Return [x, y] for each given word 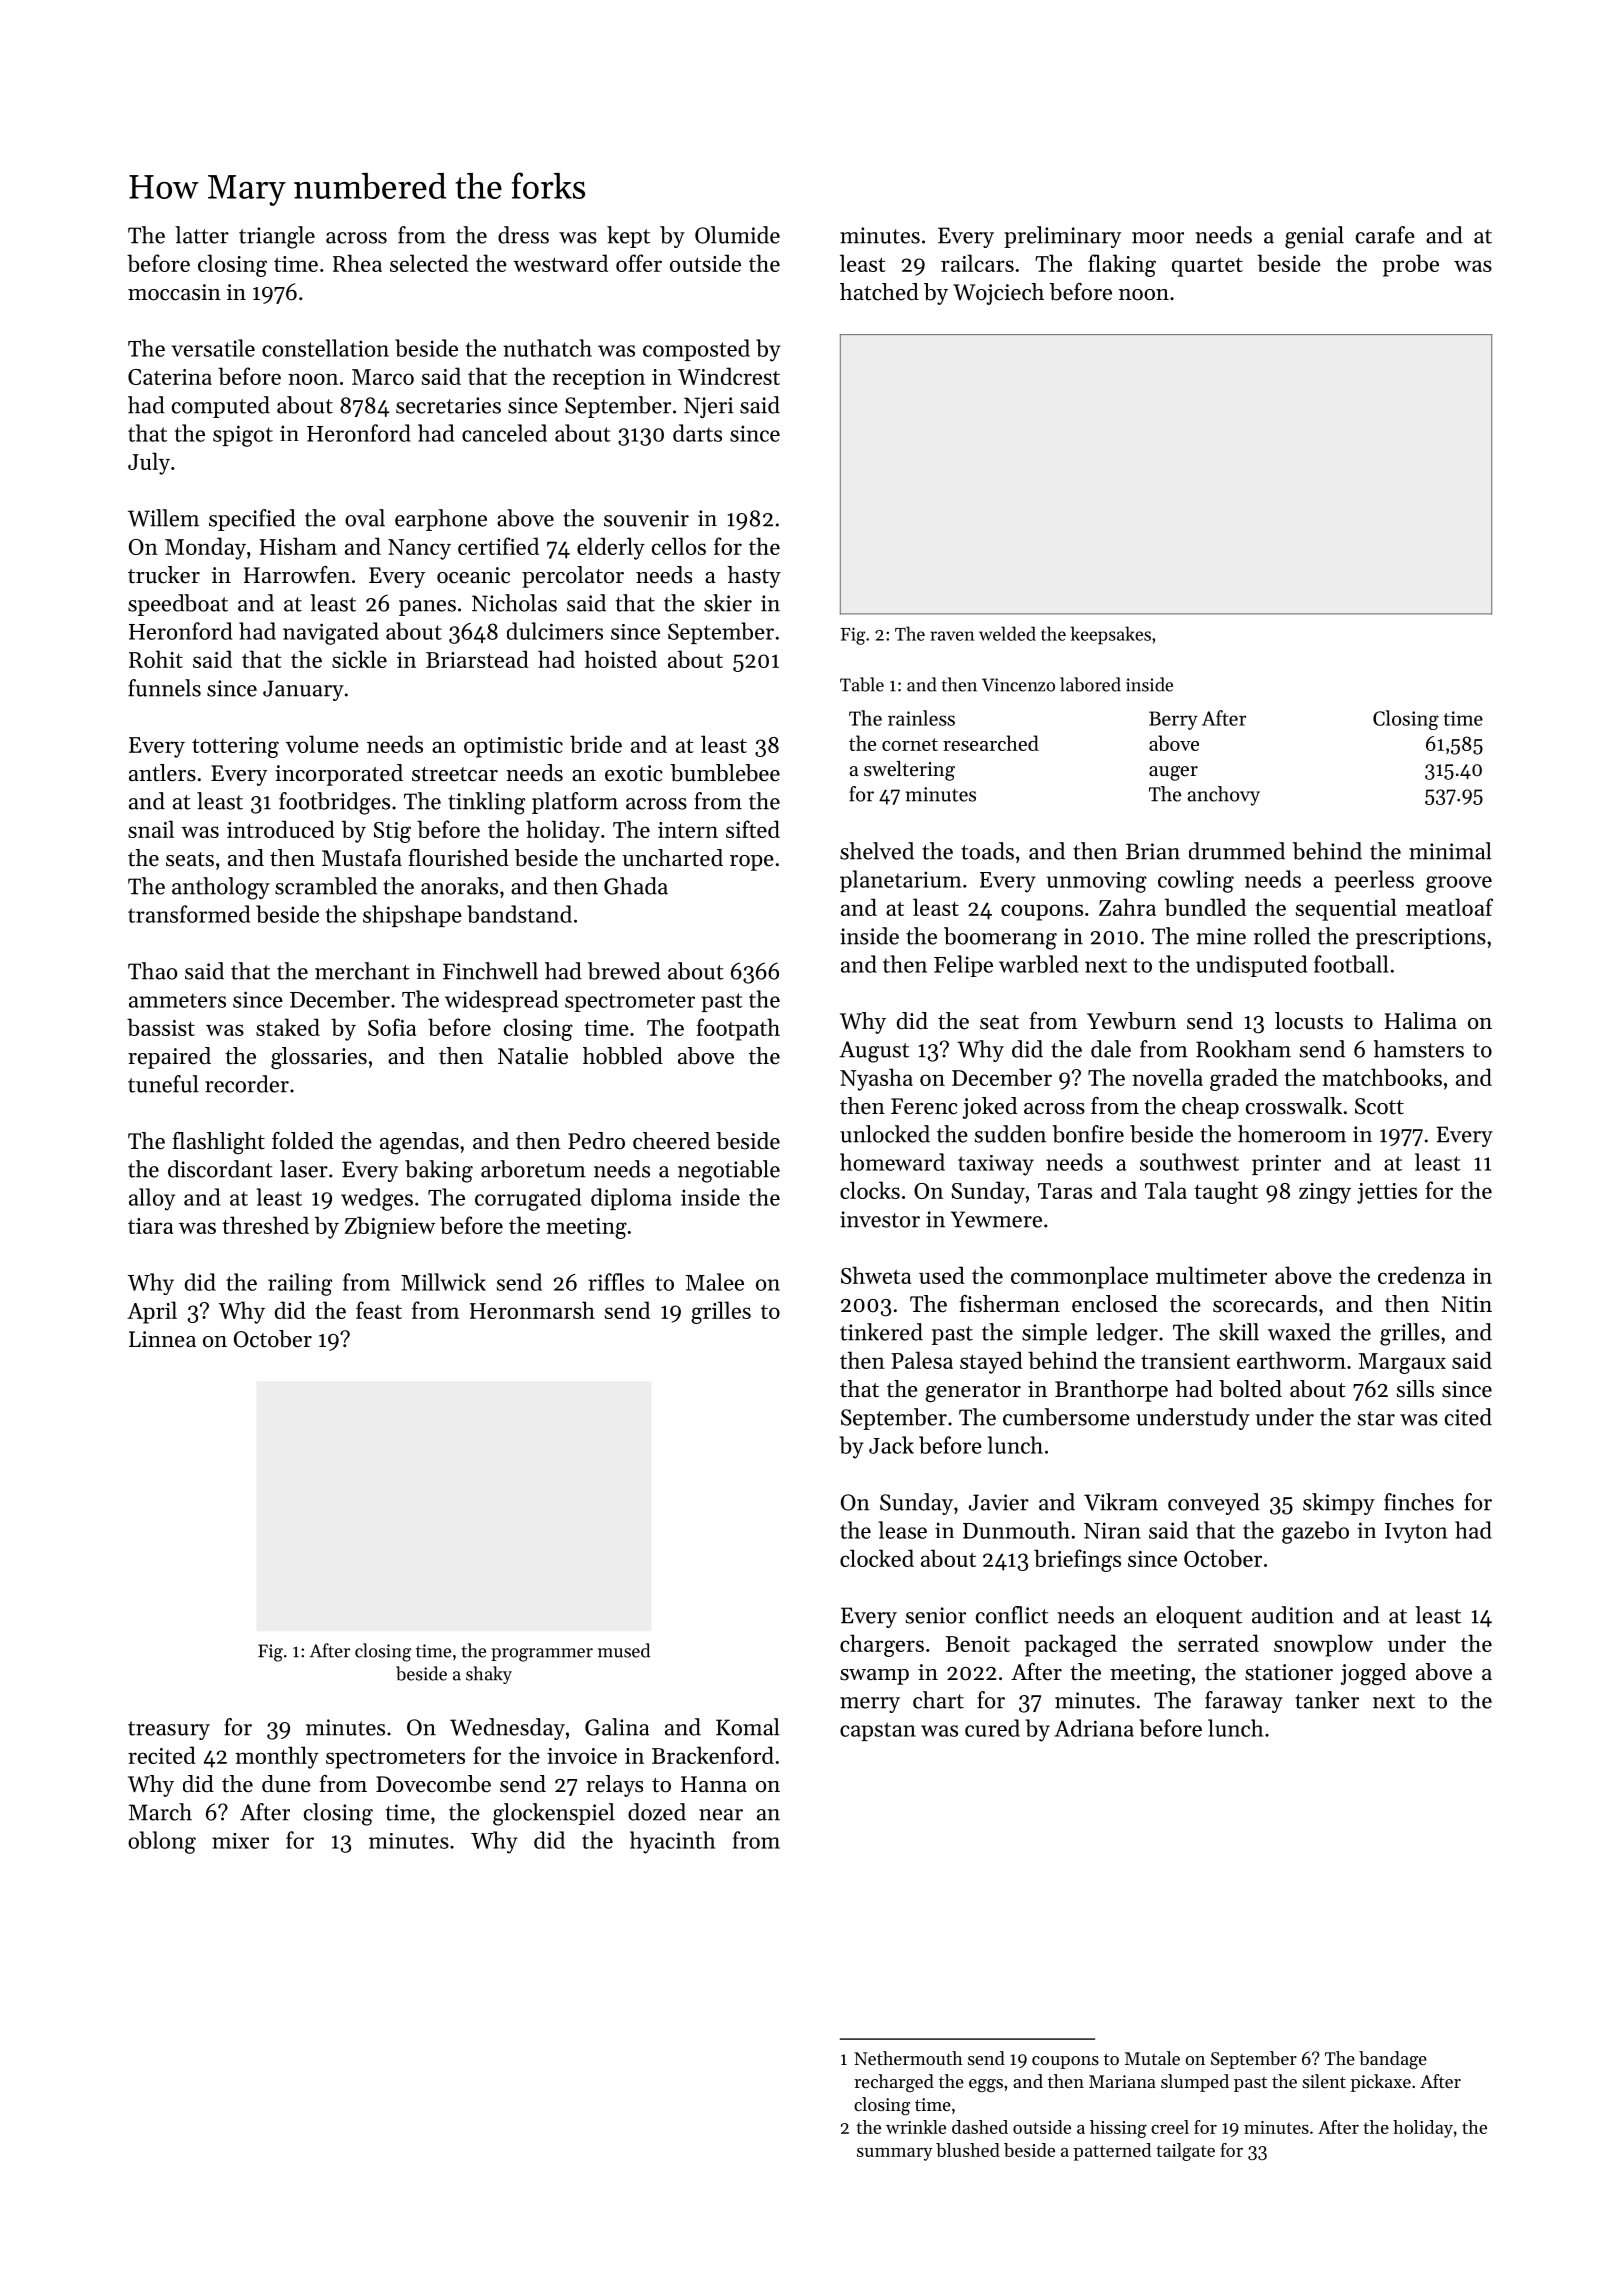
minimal [1450, 851]
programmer [542, 1655]
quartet [1207, 267]
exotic [634, 773]
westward [560, 263]
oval [365, 518]
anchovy [1224, 796]
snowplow [1323, 1645]
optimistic [513, 747]
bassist [161, 1027]
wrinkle [916, 2127]
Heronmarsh [532, 1310]
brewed [624, 971]
